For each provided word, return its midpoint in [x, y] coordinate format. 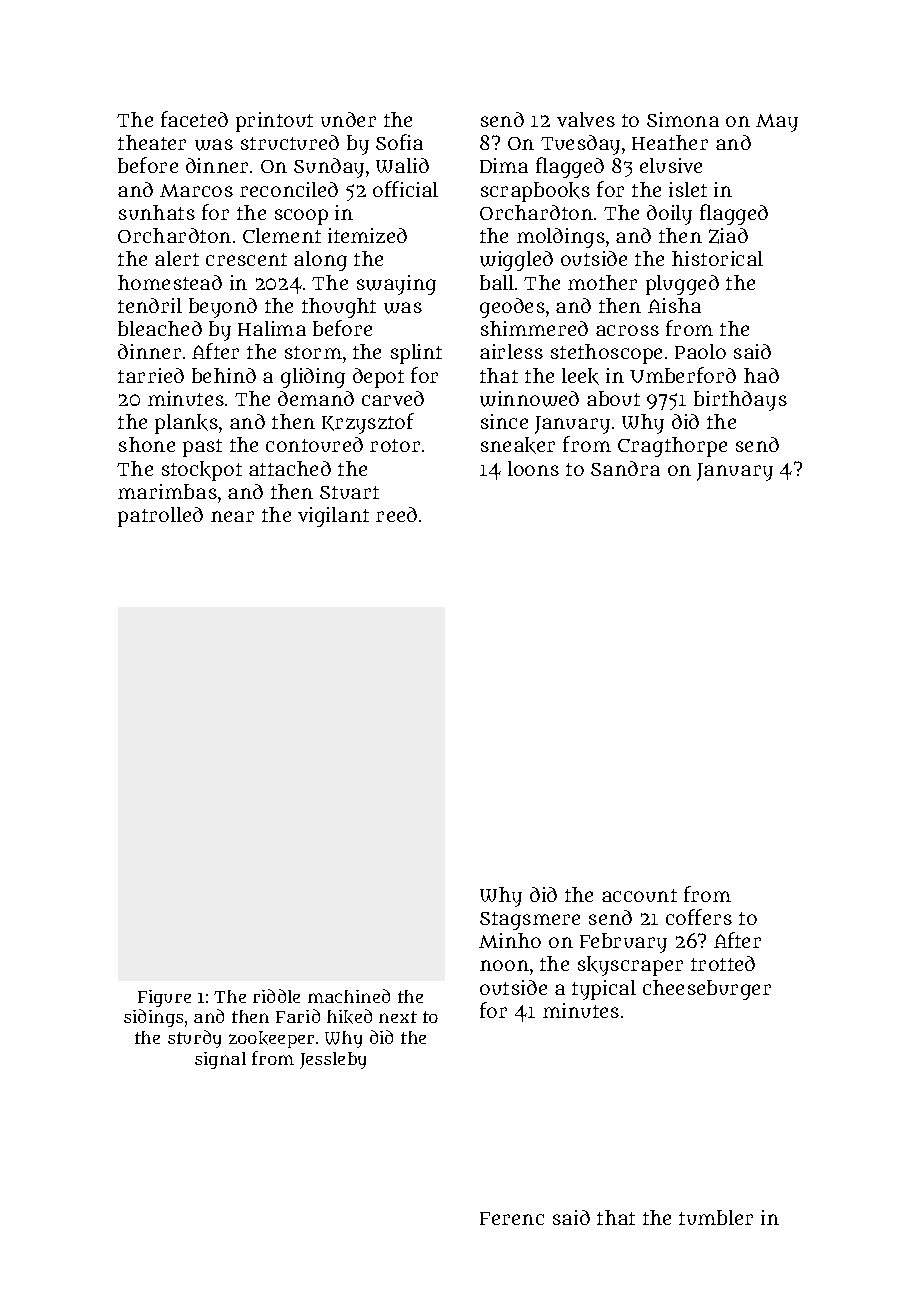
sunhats [157, 212]
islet [688, 189]
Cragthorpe [672, 447]
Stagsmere [530, 921]
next [398, 1017]
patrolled [160, 517]
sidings [153, 1018]
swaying [396, 285]
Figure [164, 998]
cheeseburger [707, 990]
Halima [272, 328]
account [639, 895]
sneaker [518, 445]
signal [220, 1060]
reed [396, 514]
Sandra [625, 468]
